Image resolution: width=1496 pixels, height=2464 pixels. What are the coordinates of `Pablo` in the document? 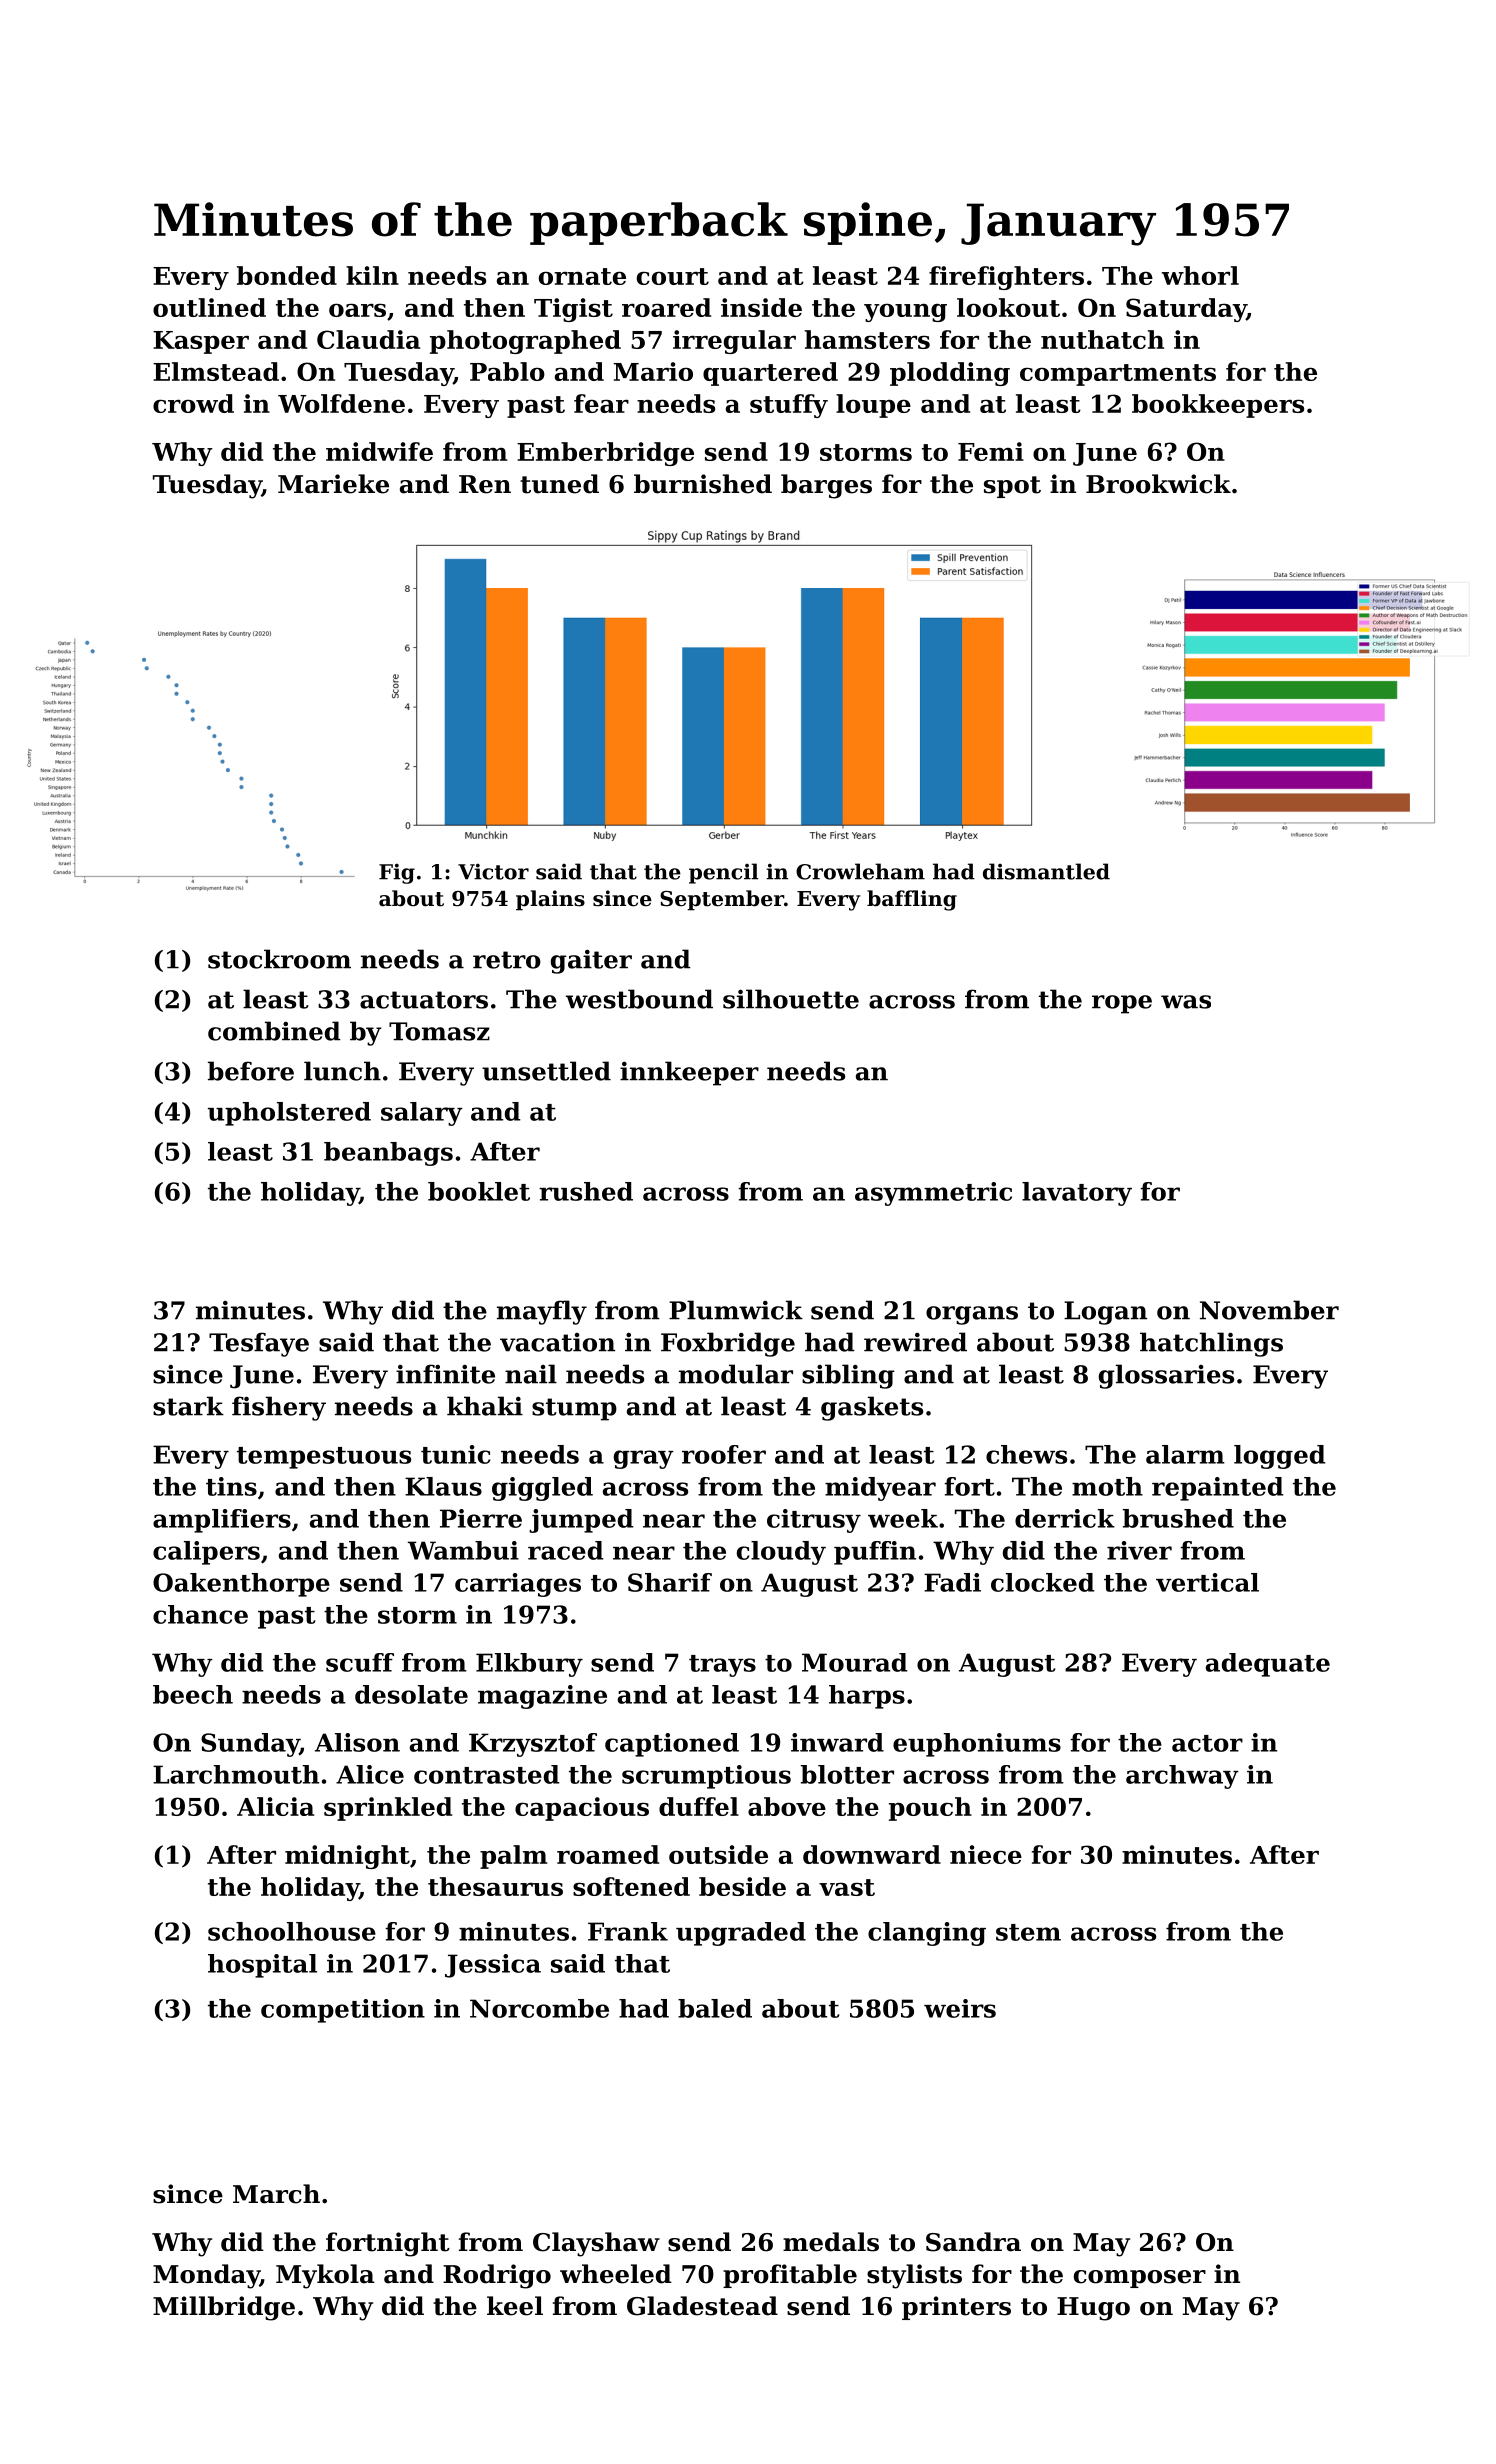 It's located at (507, 371).
